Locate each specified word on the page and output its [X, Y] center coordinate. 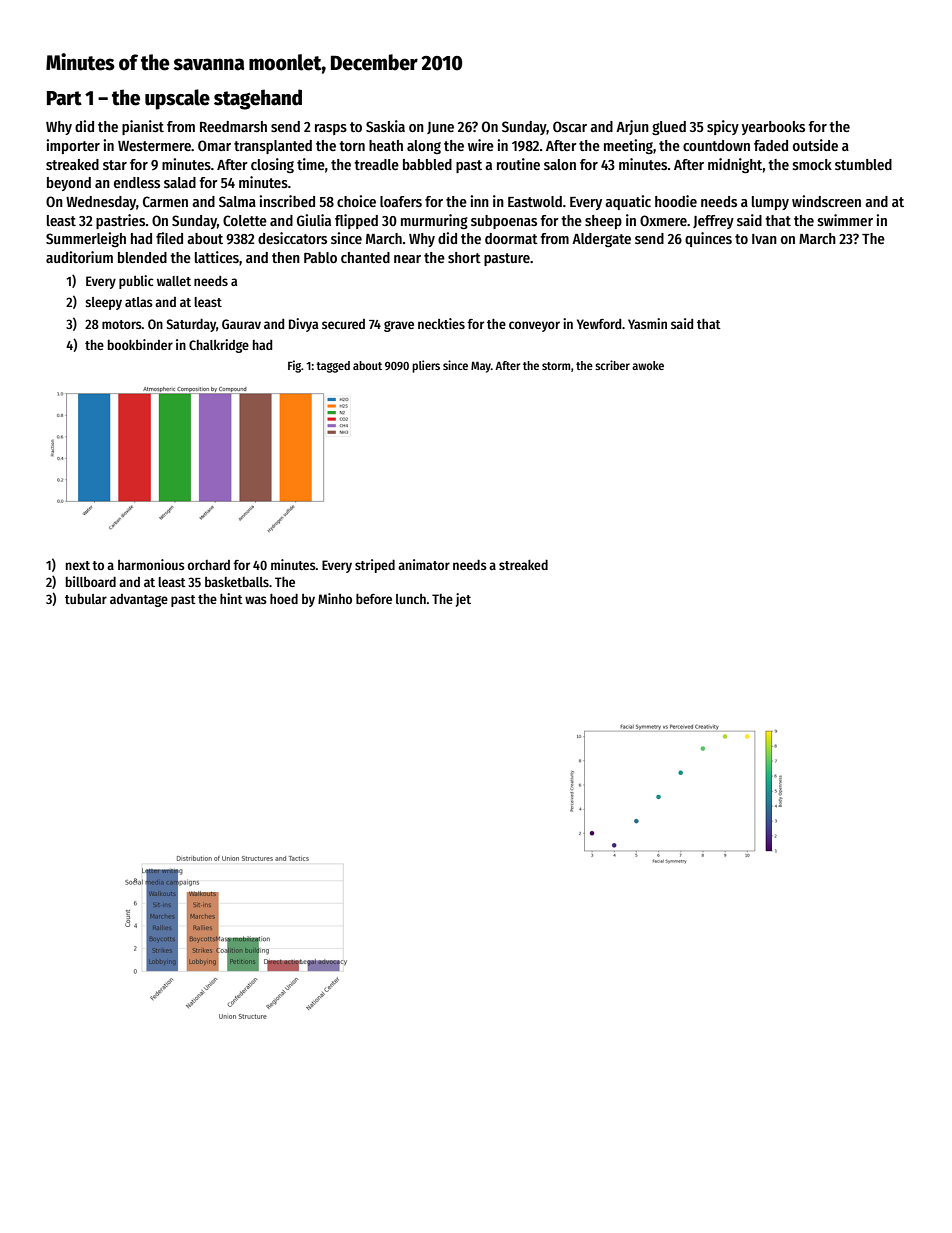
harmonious [151, 564]
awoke [648, 365]
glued [669, 128]
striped [375, 566]
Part [64, 98]
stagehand [258, 99]
